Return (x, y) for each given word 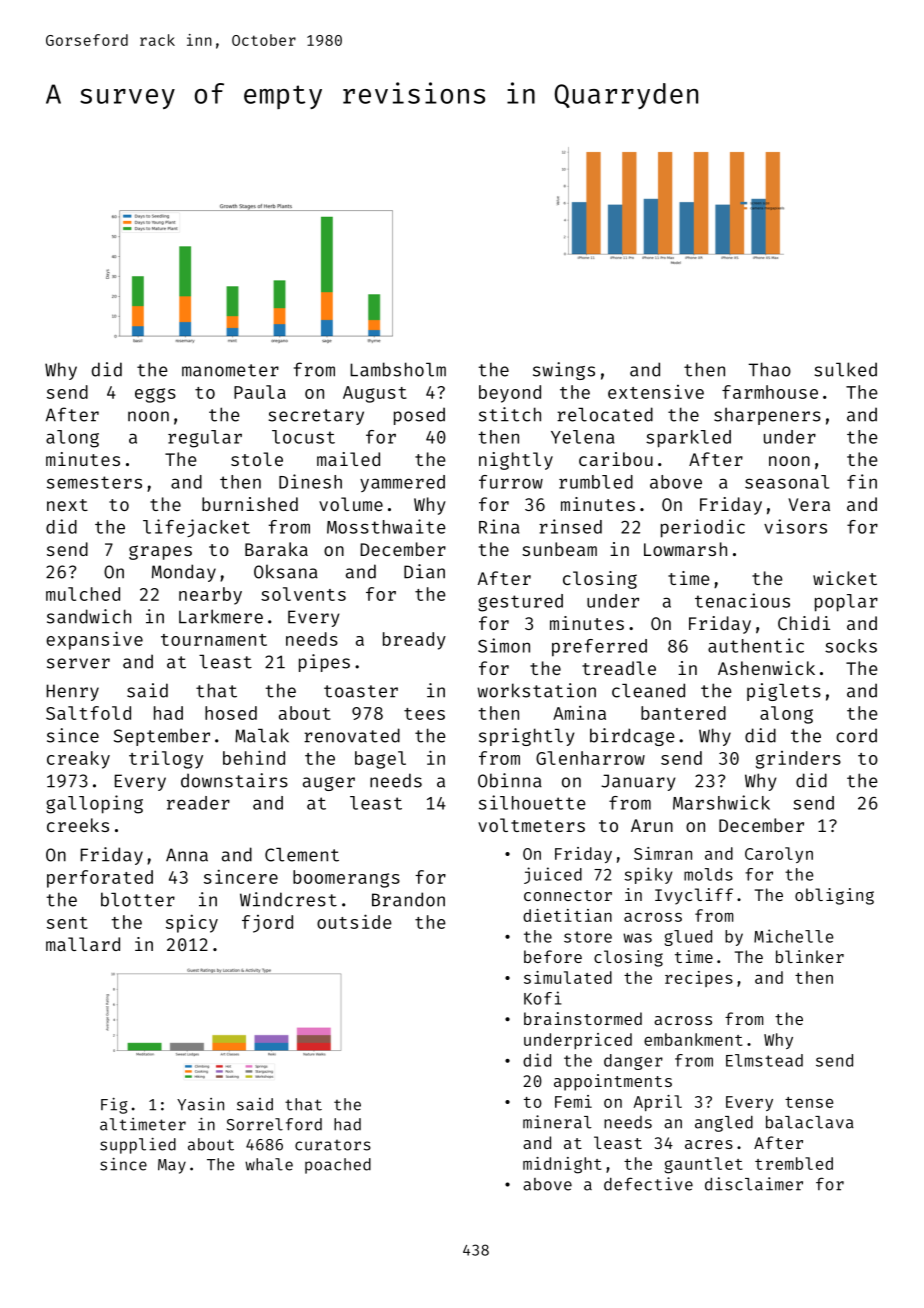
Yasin (200, 1104)
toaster (361, 691)
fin (862, 481)
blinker (810, 956)
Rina (499, 526)
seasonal (787, 482)
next (67, 505)
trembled (794, 1163)
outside (354, 921)
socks (851, 646)
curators (333, 1145)
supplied (138, 1145)
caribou (616, 459)
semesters (94, 482)
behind (254, 757)
